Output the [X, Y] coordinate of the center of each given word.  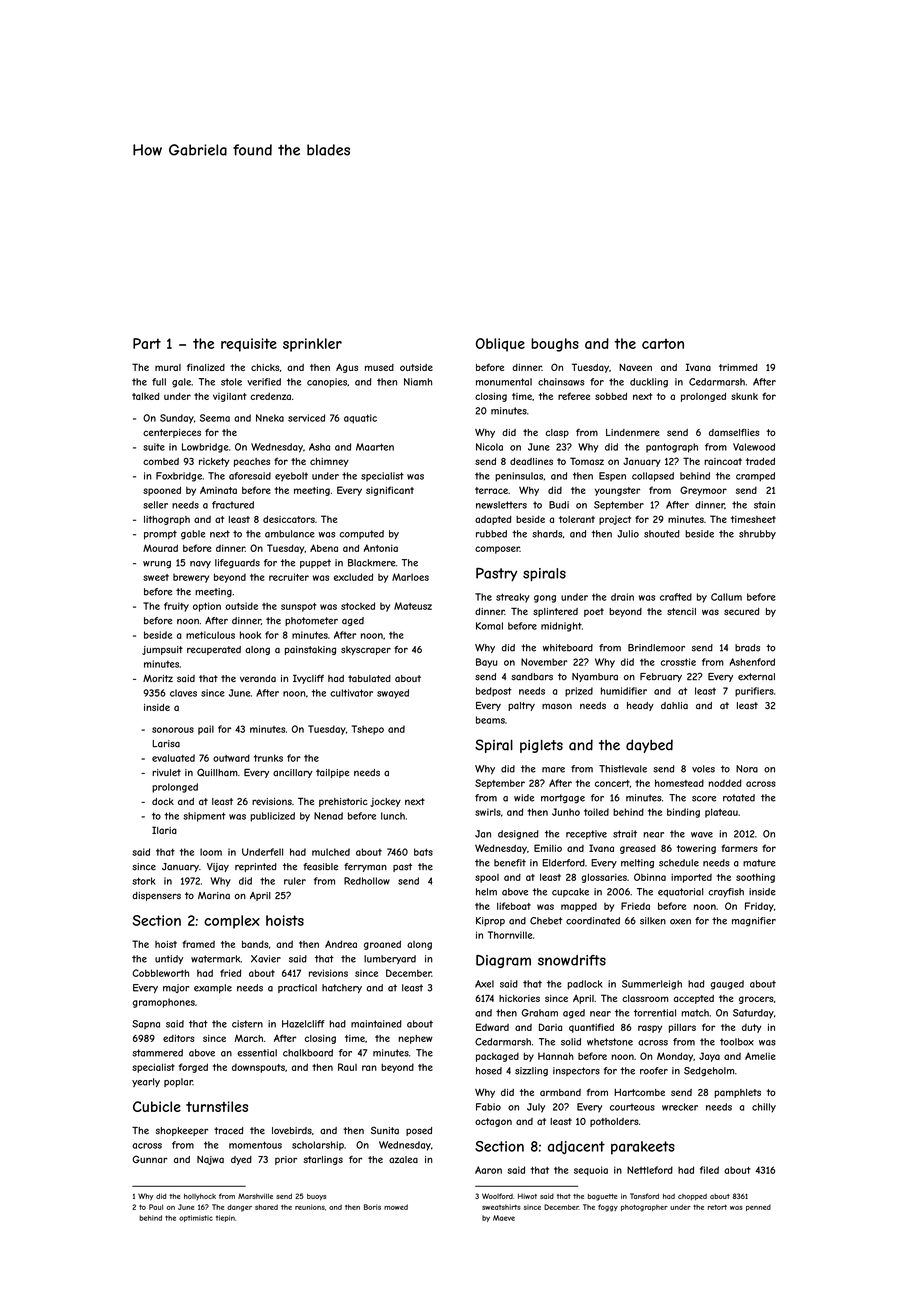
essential [257, 1053]
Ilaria [164, 830]
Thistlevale [623, 769]
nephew [416, 1039]
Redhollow [367, 881]
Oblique [500, 345]
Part [147, 343]
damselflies [734, 432]
